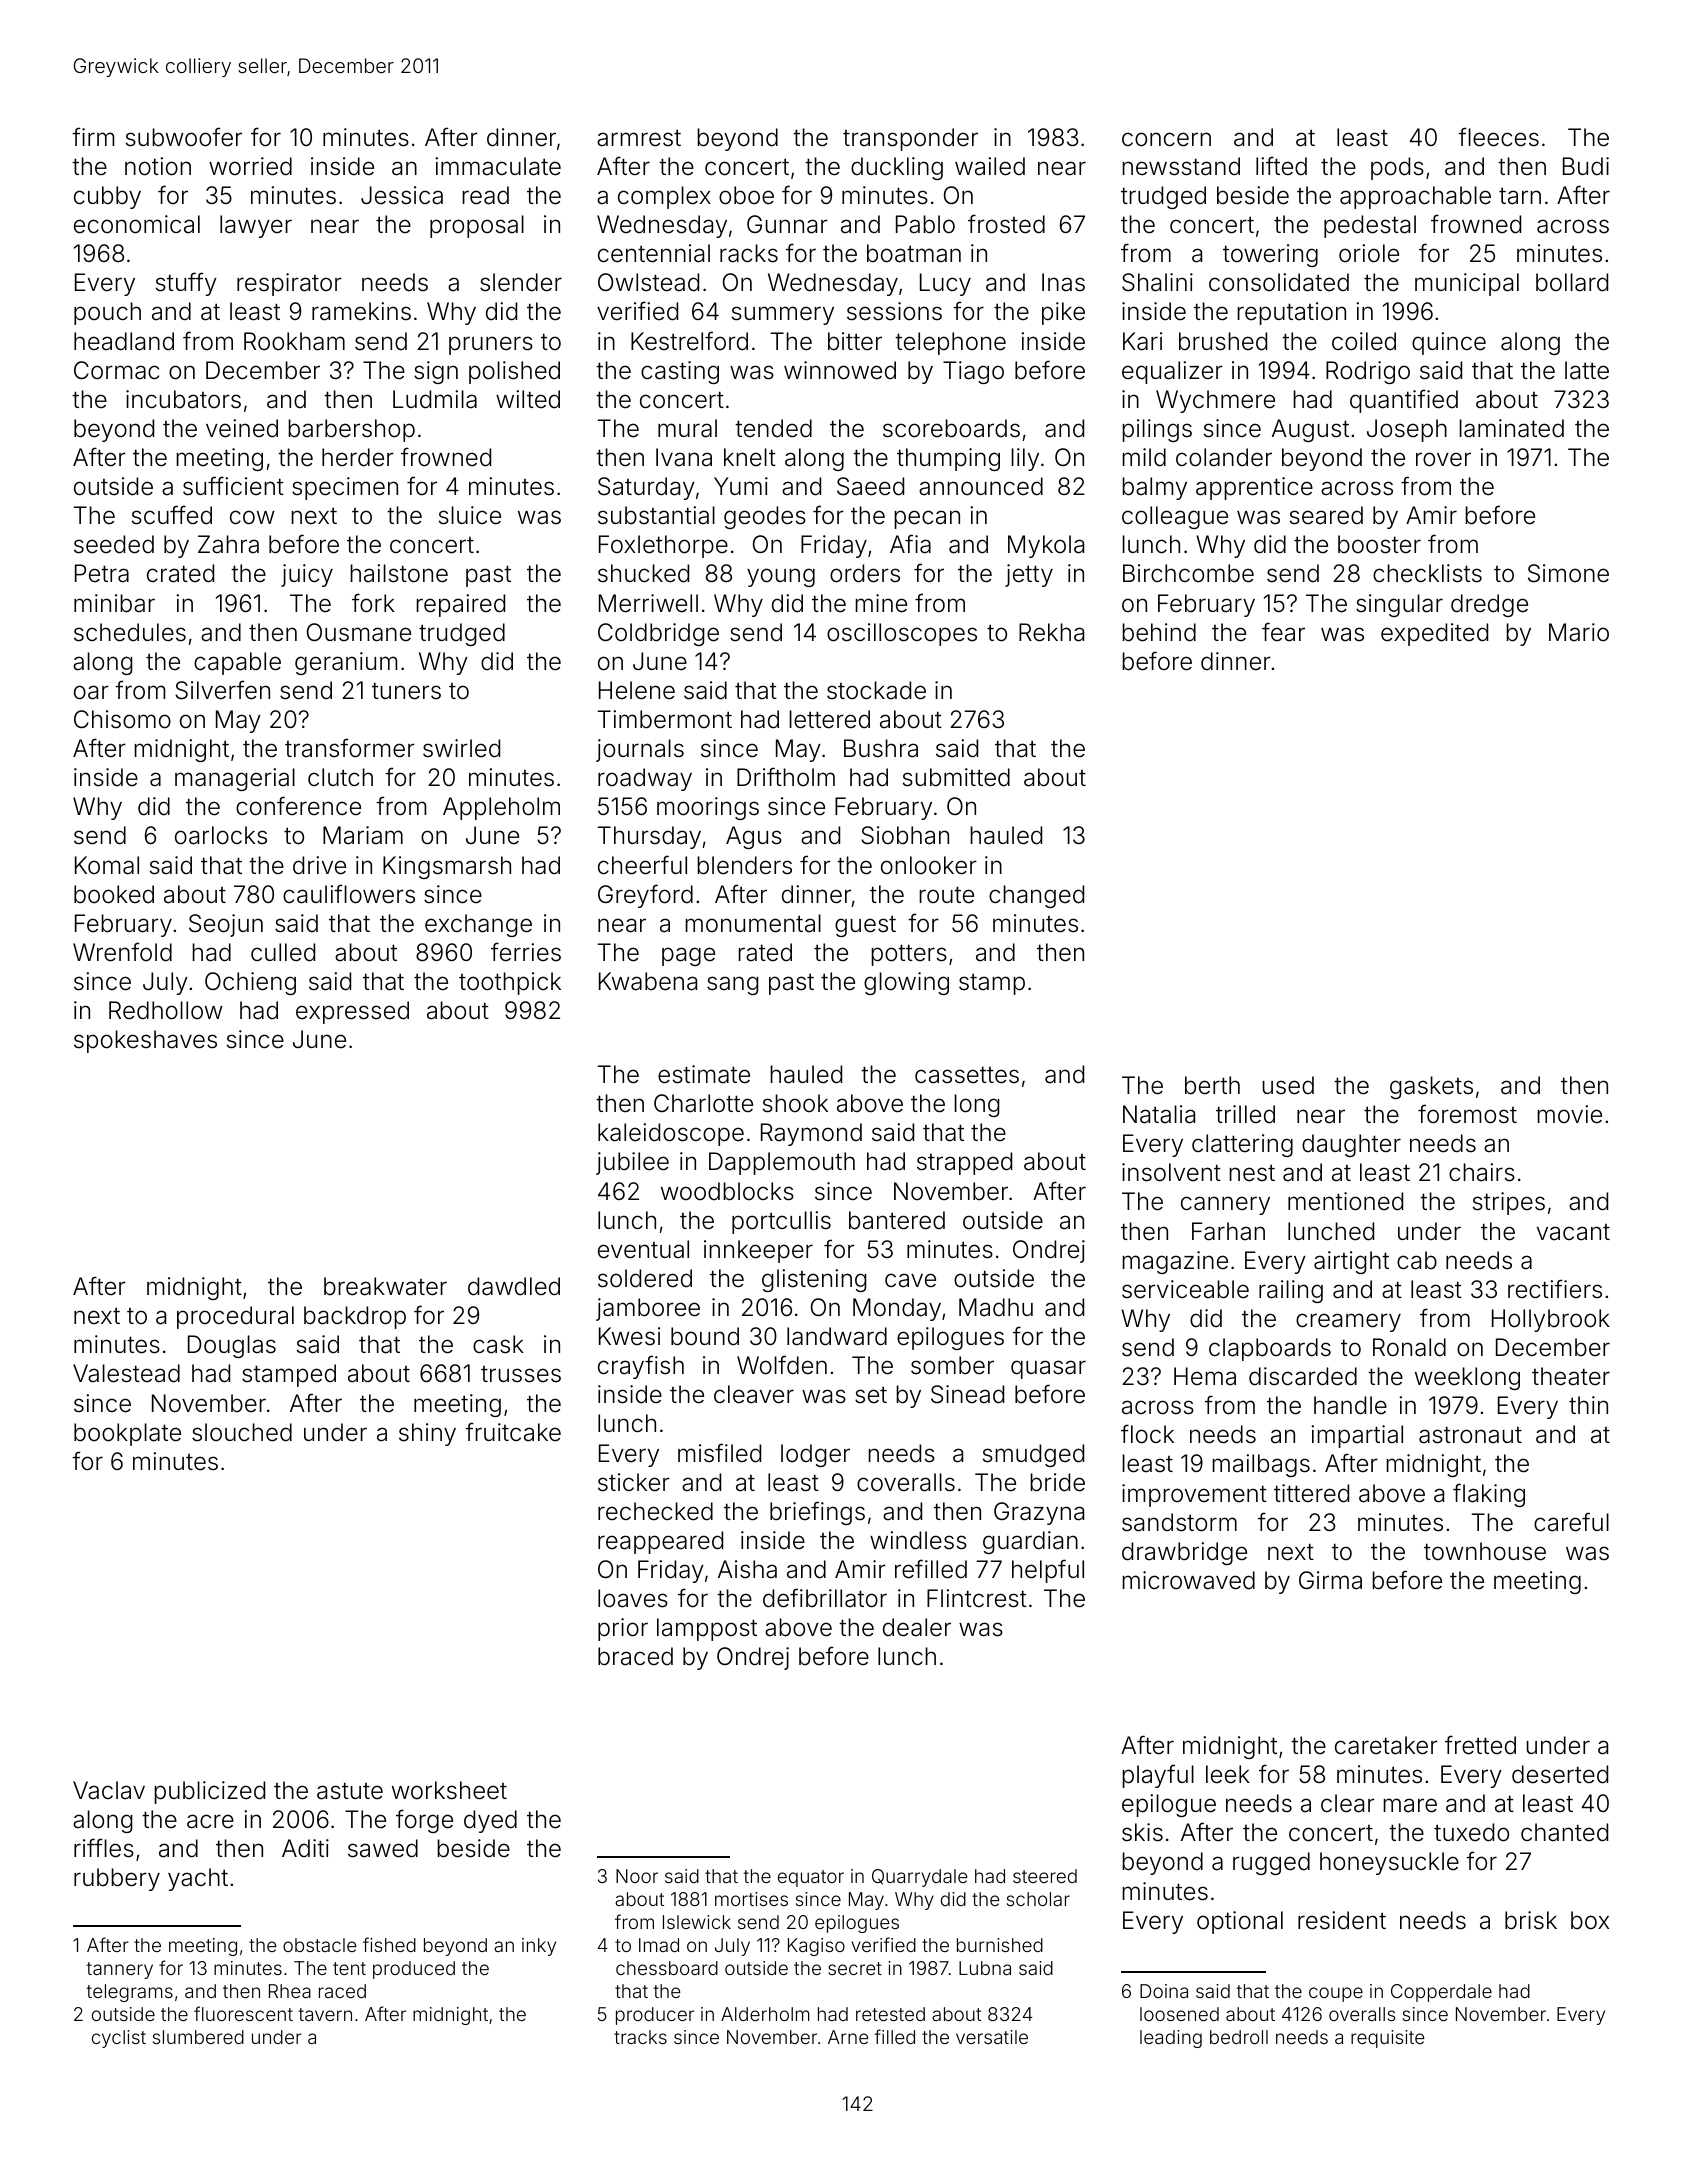 This document has width=1683, height=2178. I want to click on Ousmane, so click(359, 632).
